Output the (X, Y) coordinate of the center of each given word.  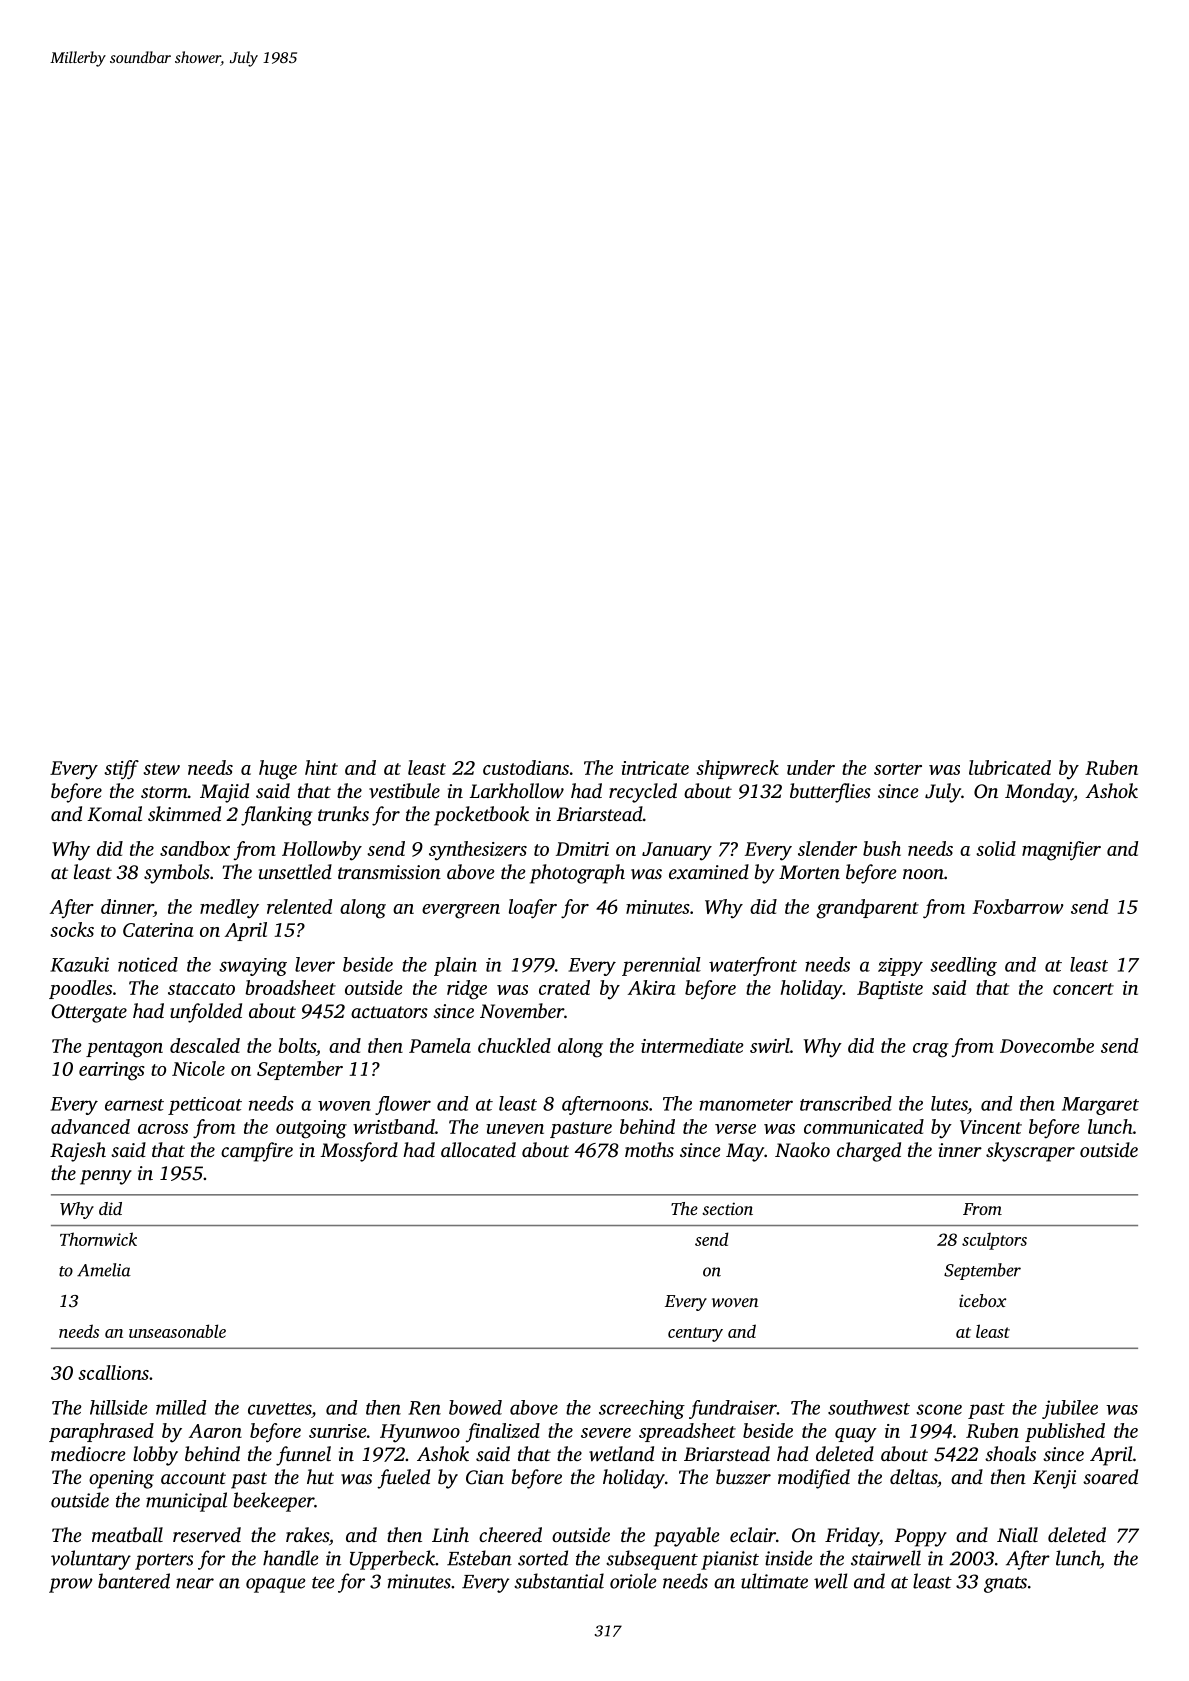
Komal (114, 814)
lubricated (1010, 767)
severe (606, 1433)
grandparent (867, 909)
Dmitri (582, 849)
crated (564, 987)
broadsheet (290, 987)
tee (323, 1582)
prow (71, 1585)
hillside (119, 1407)
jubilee (1070, 1409)
